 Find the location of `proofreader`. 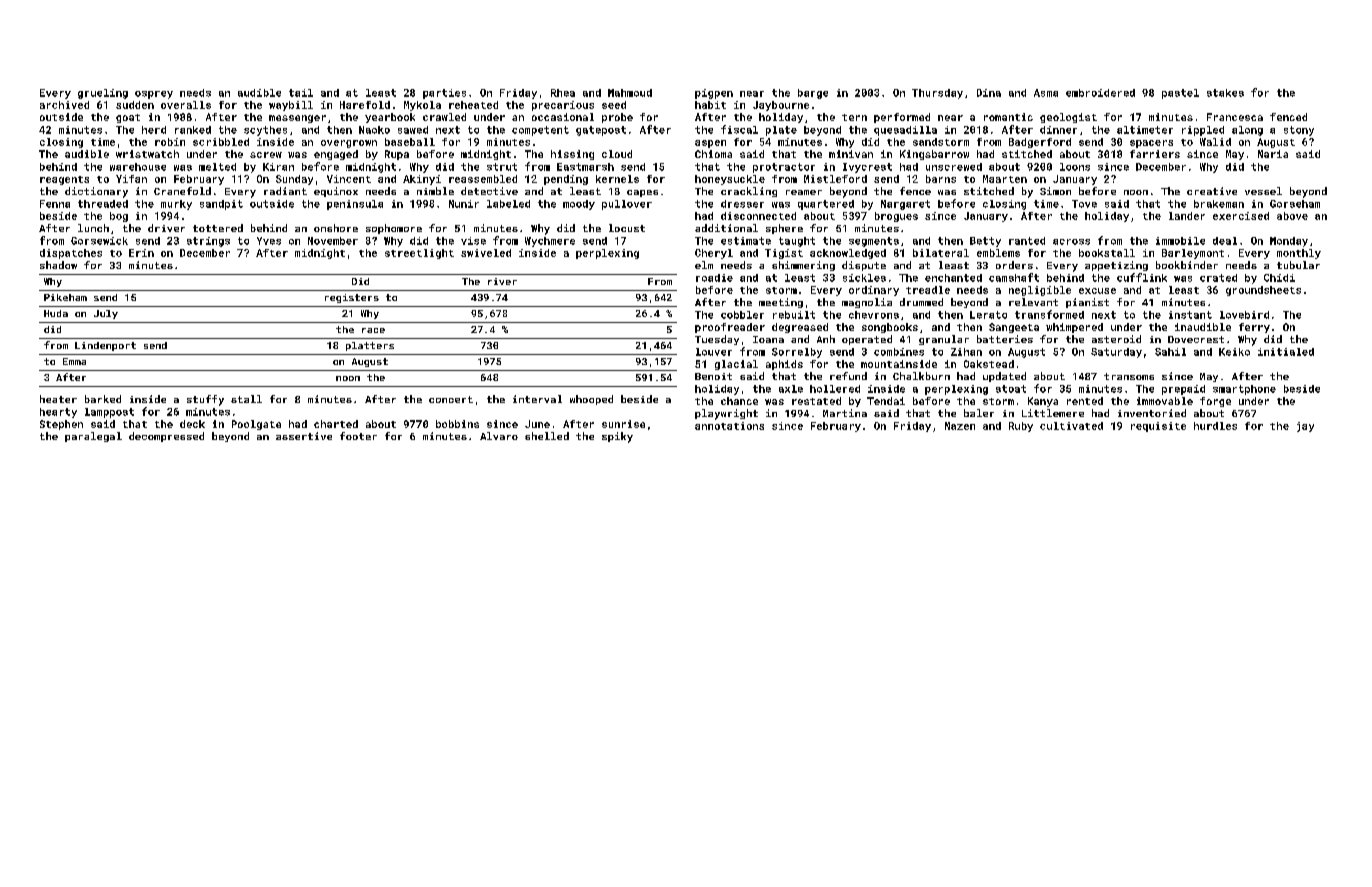

proofreader is located at coordinates (730, 328).
